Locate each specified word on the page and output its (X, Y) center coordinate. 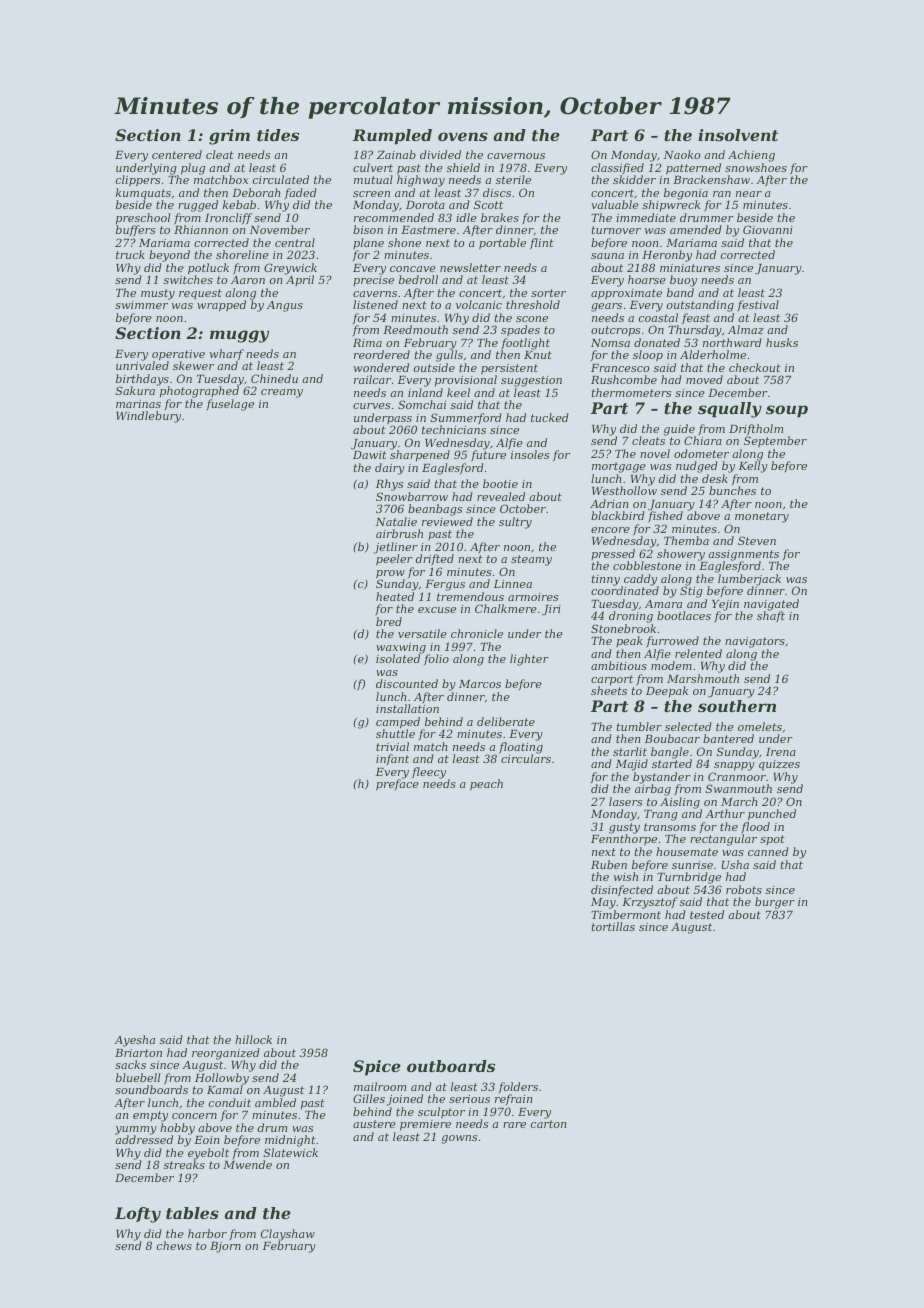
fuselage (230, 405)
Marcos (480, 684)
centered (177, 154)
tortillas (613, 926)
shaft (771, 616)
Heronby (667, 256)
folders (518, 1087)
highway (421, 181)
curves (371, 406)
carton (548, 1124)
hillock (253, 1039)
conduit (230, 1102)
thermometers (631, 392)
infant (392, 760)
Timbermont (626, 914)
